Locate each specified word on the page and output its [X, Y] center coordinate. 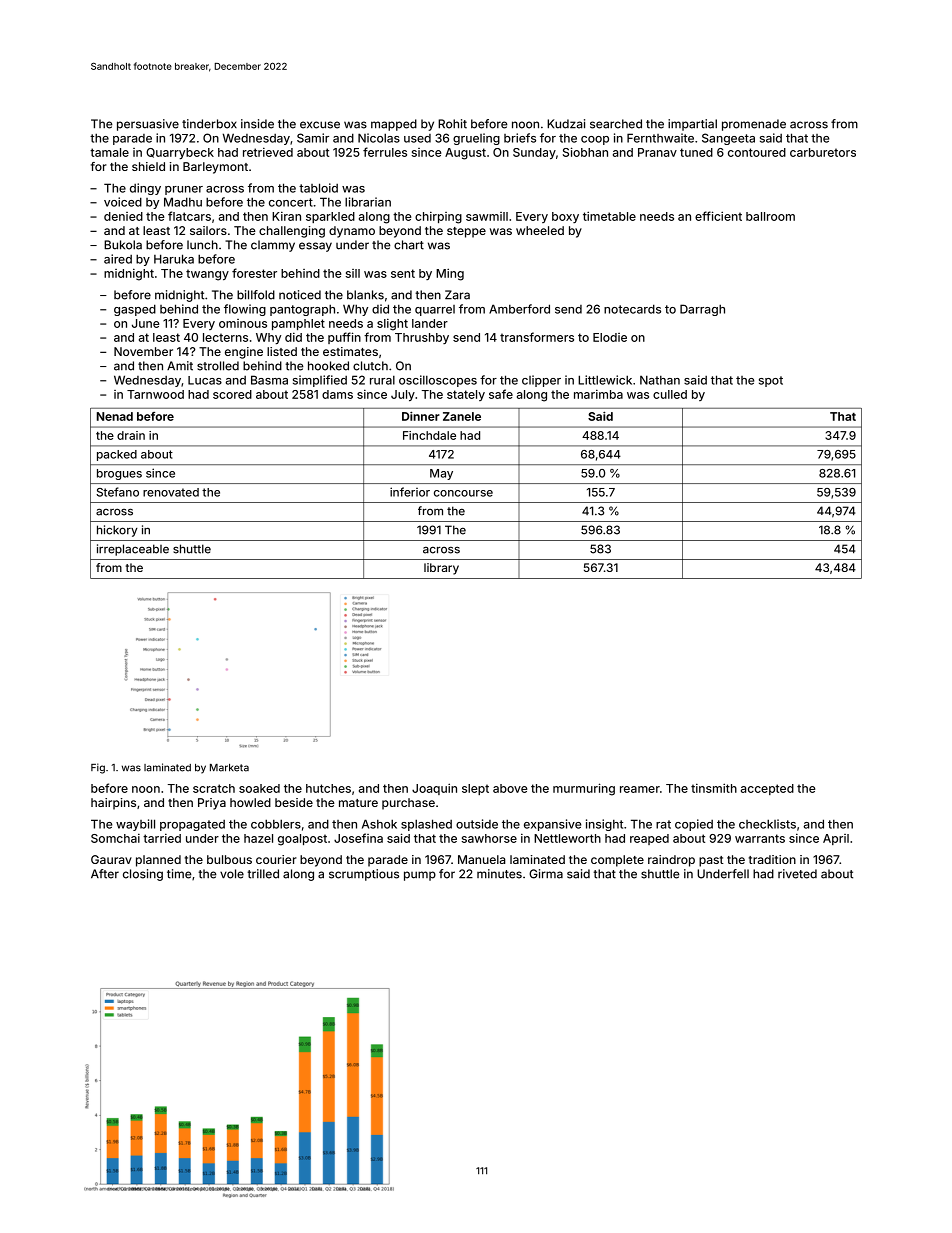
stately [466, 395]
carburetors [823, 152]
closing [143, 875]
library [441, 569]
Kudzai [566, 124]
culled [670, 394]
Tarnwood [155, 394]
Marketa [229, 768]
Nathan [660, 380]
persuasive [148, 125]
